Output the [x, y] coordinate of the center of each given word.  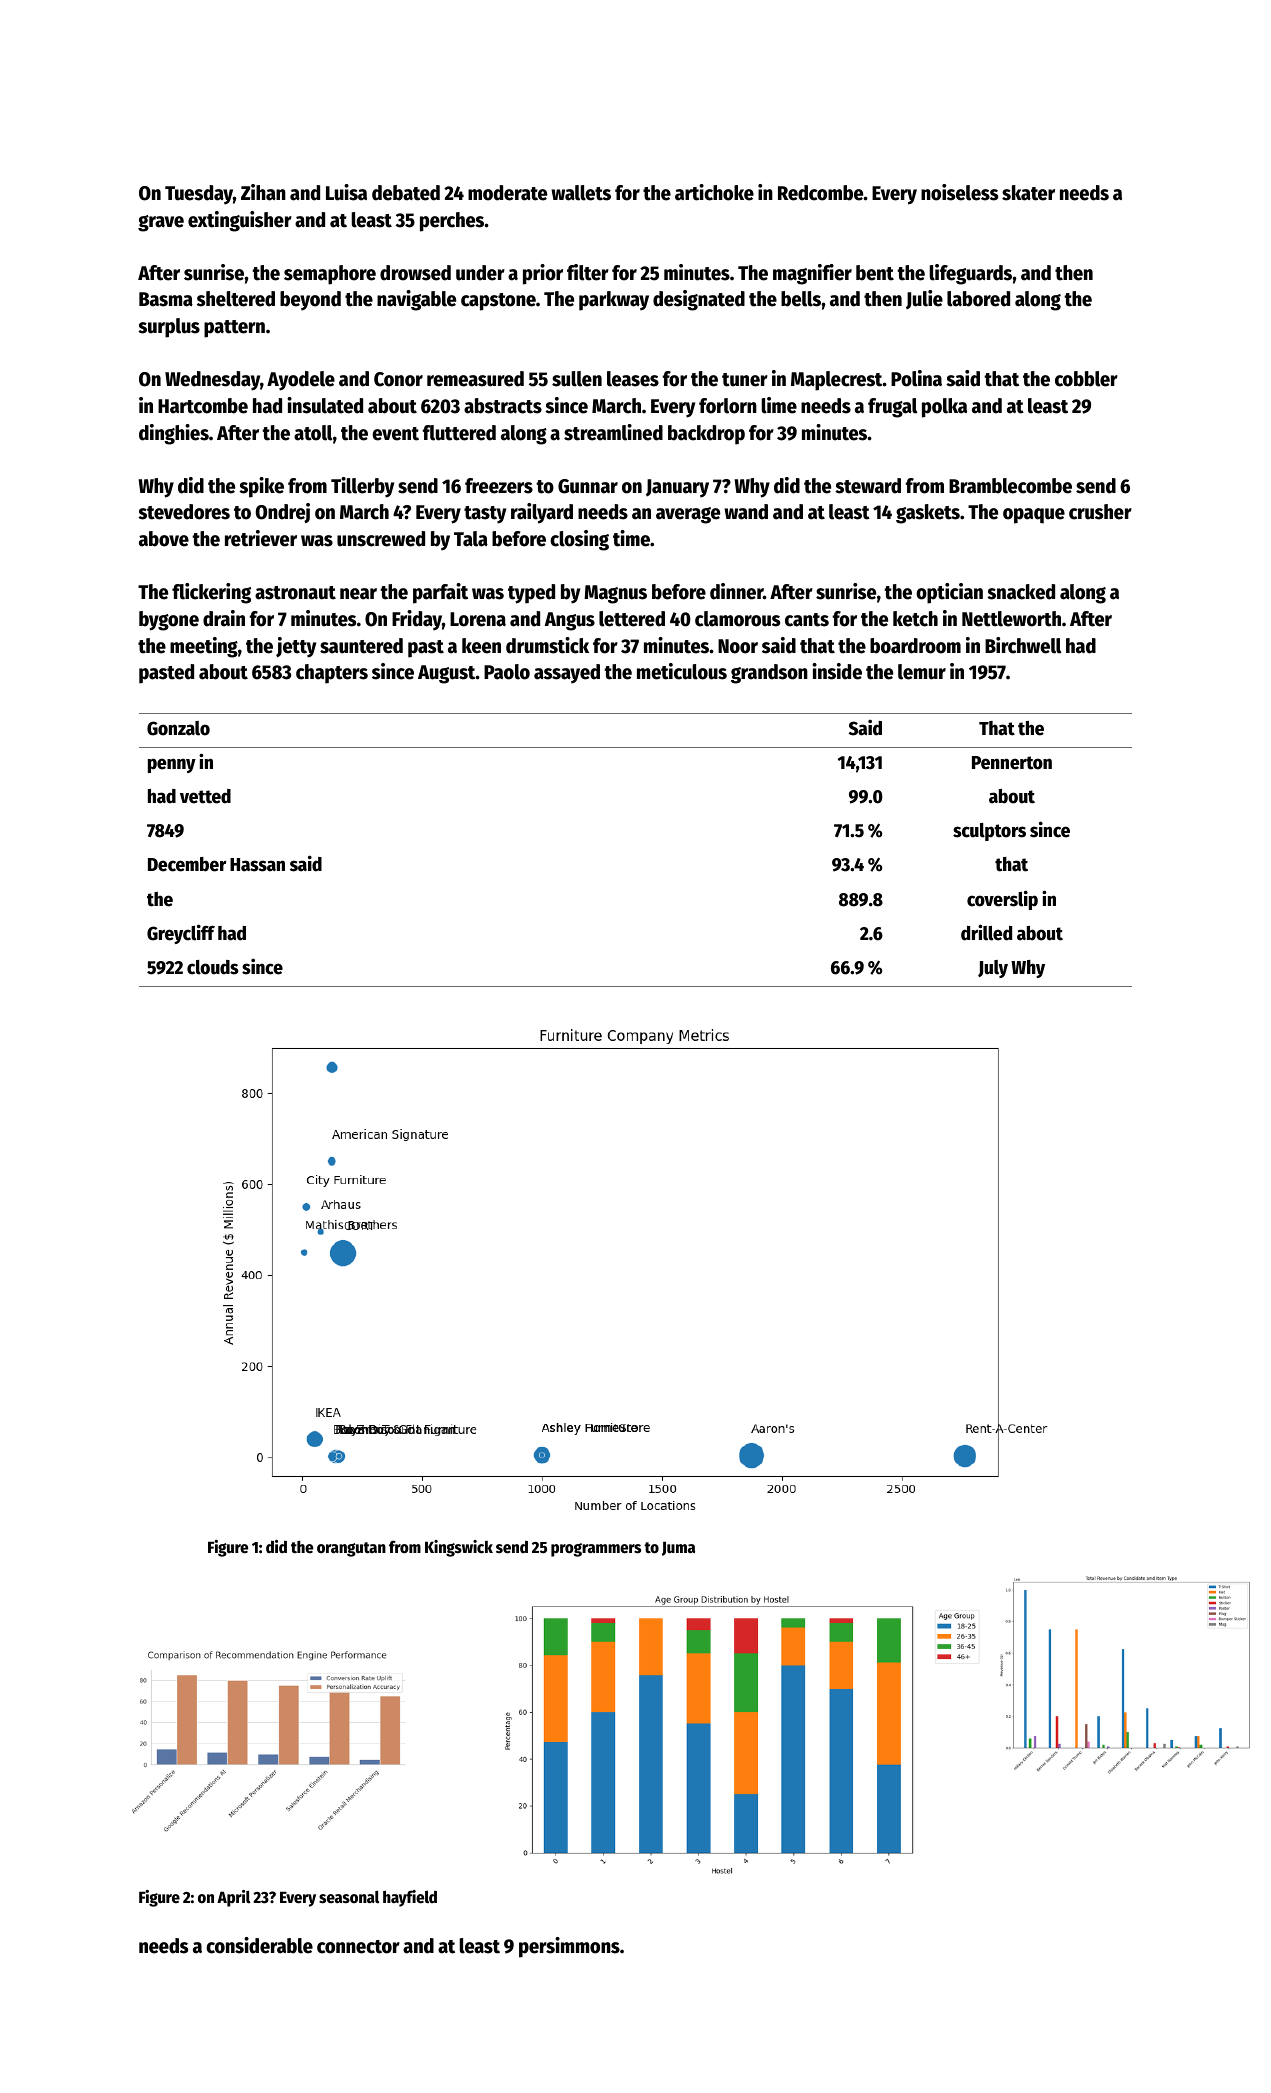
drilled [986, 932]
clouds [213, 967]
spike [261, 487]
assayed [567, 674]
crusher [1100, 512]
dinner [736, 591]
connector [358, 1947]
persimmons [569, 1947]
